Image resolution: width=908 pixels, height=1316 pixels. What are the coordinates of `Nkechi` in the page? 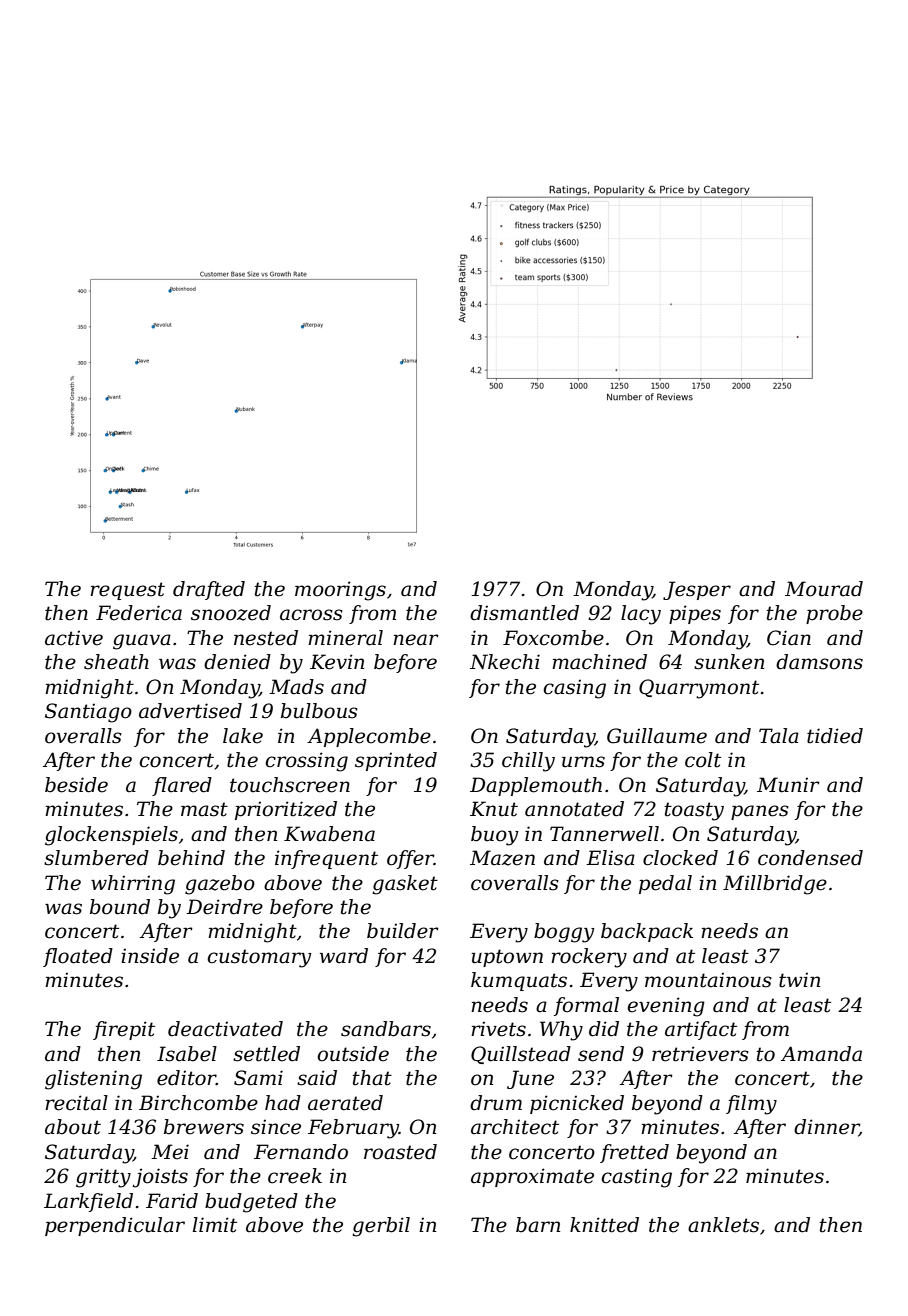 It's located at (505, 662).
